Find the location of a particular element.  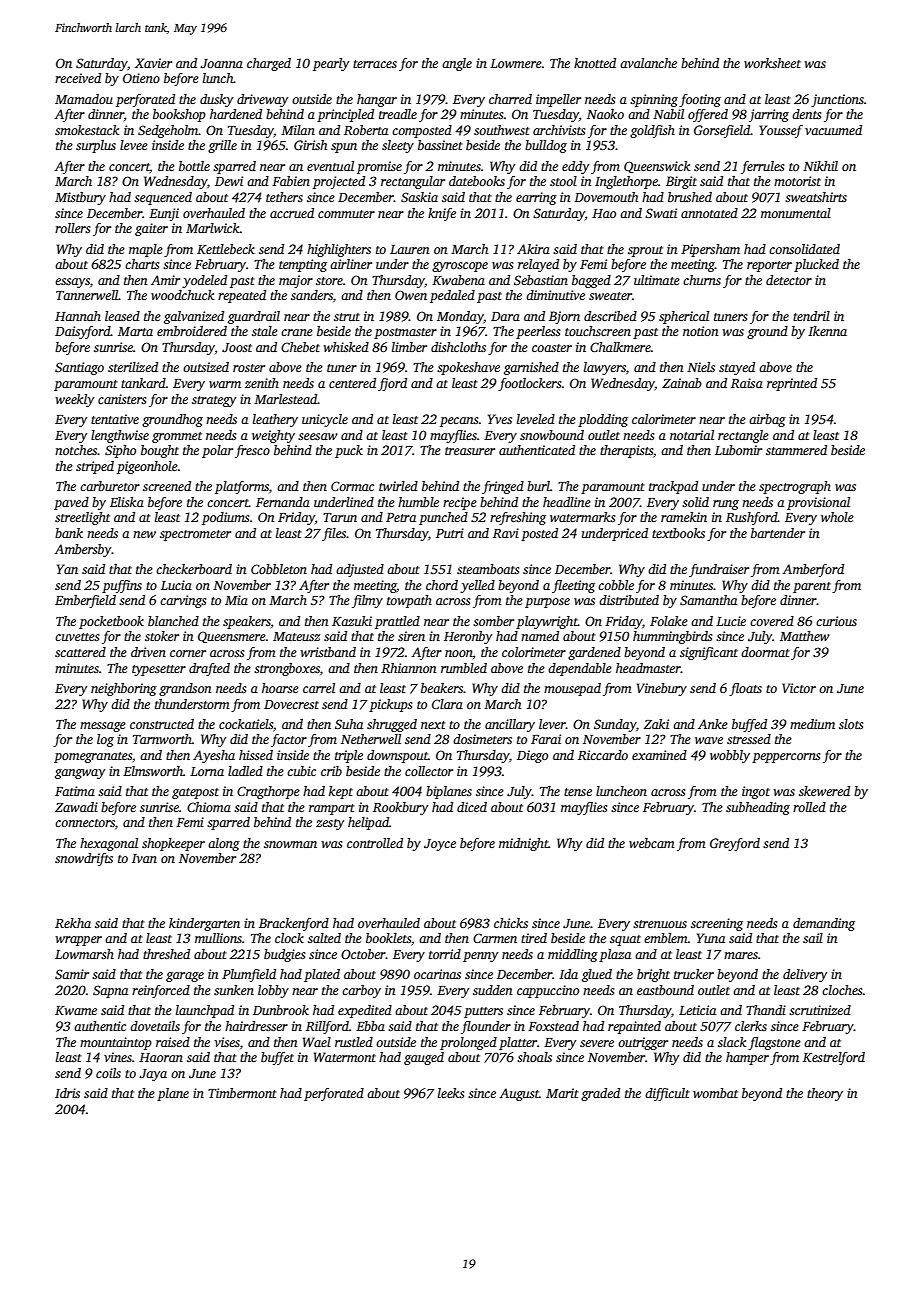

webcam is located at coordinates (652, 843).
